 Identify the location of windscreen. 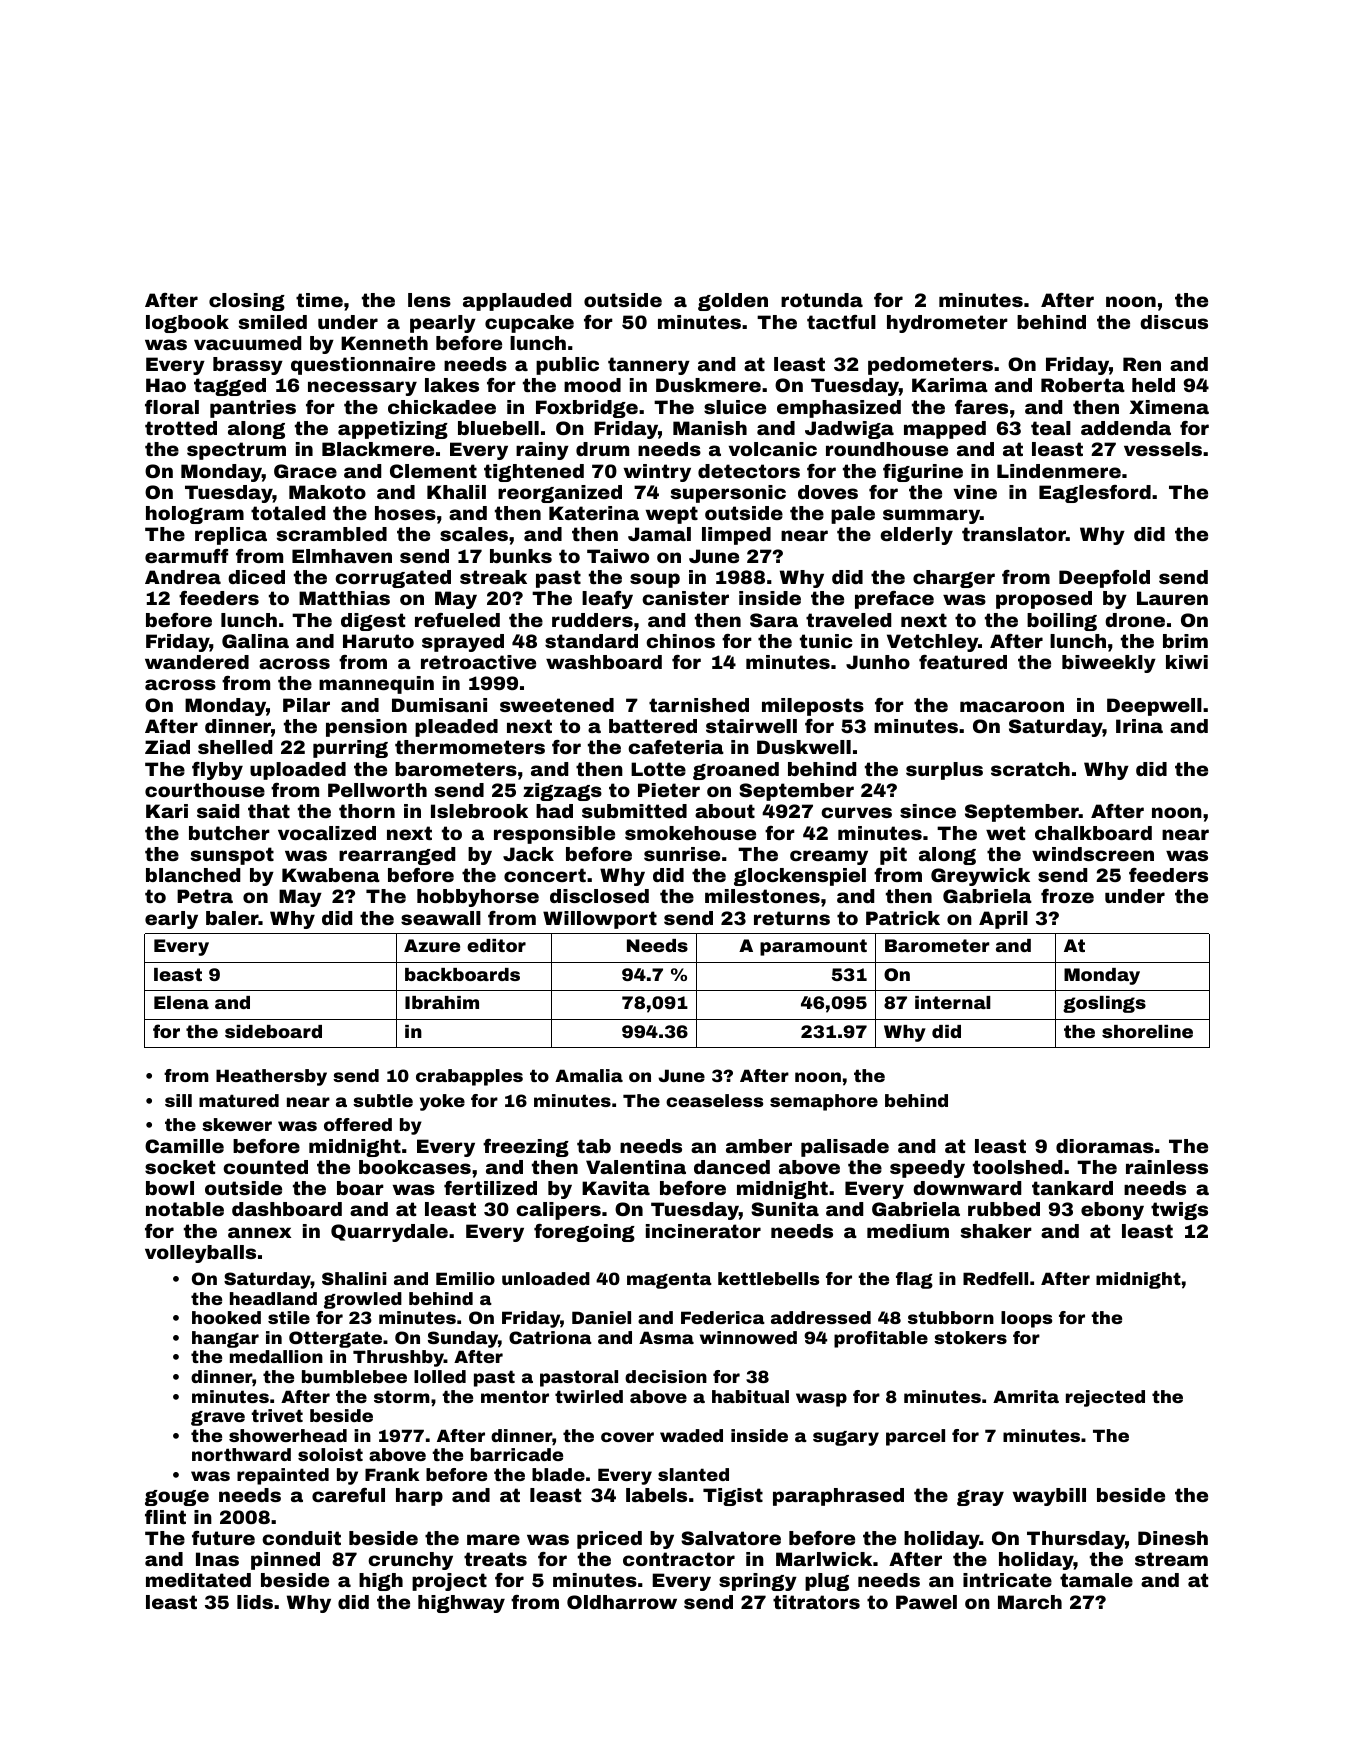
(1093, 854).
